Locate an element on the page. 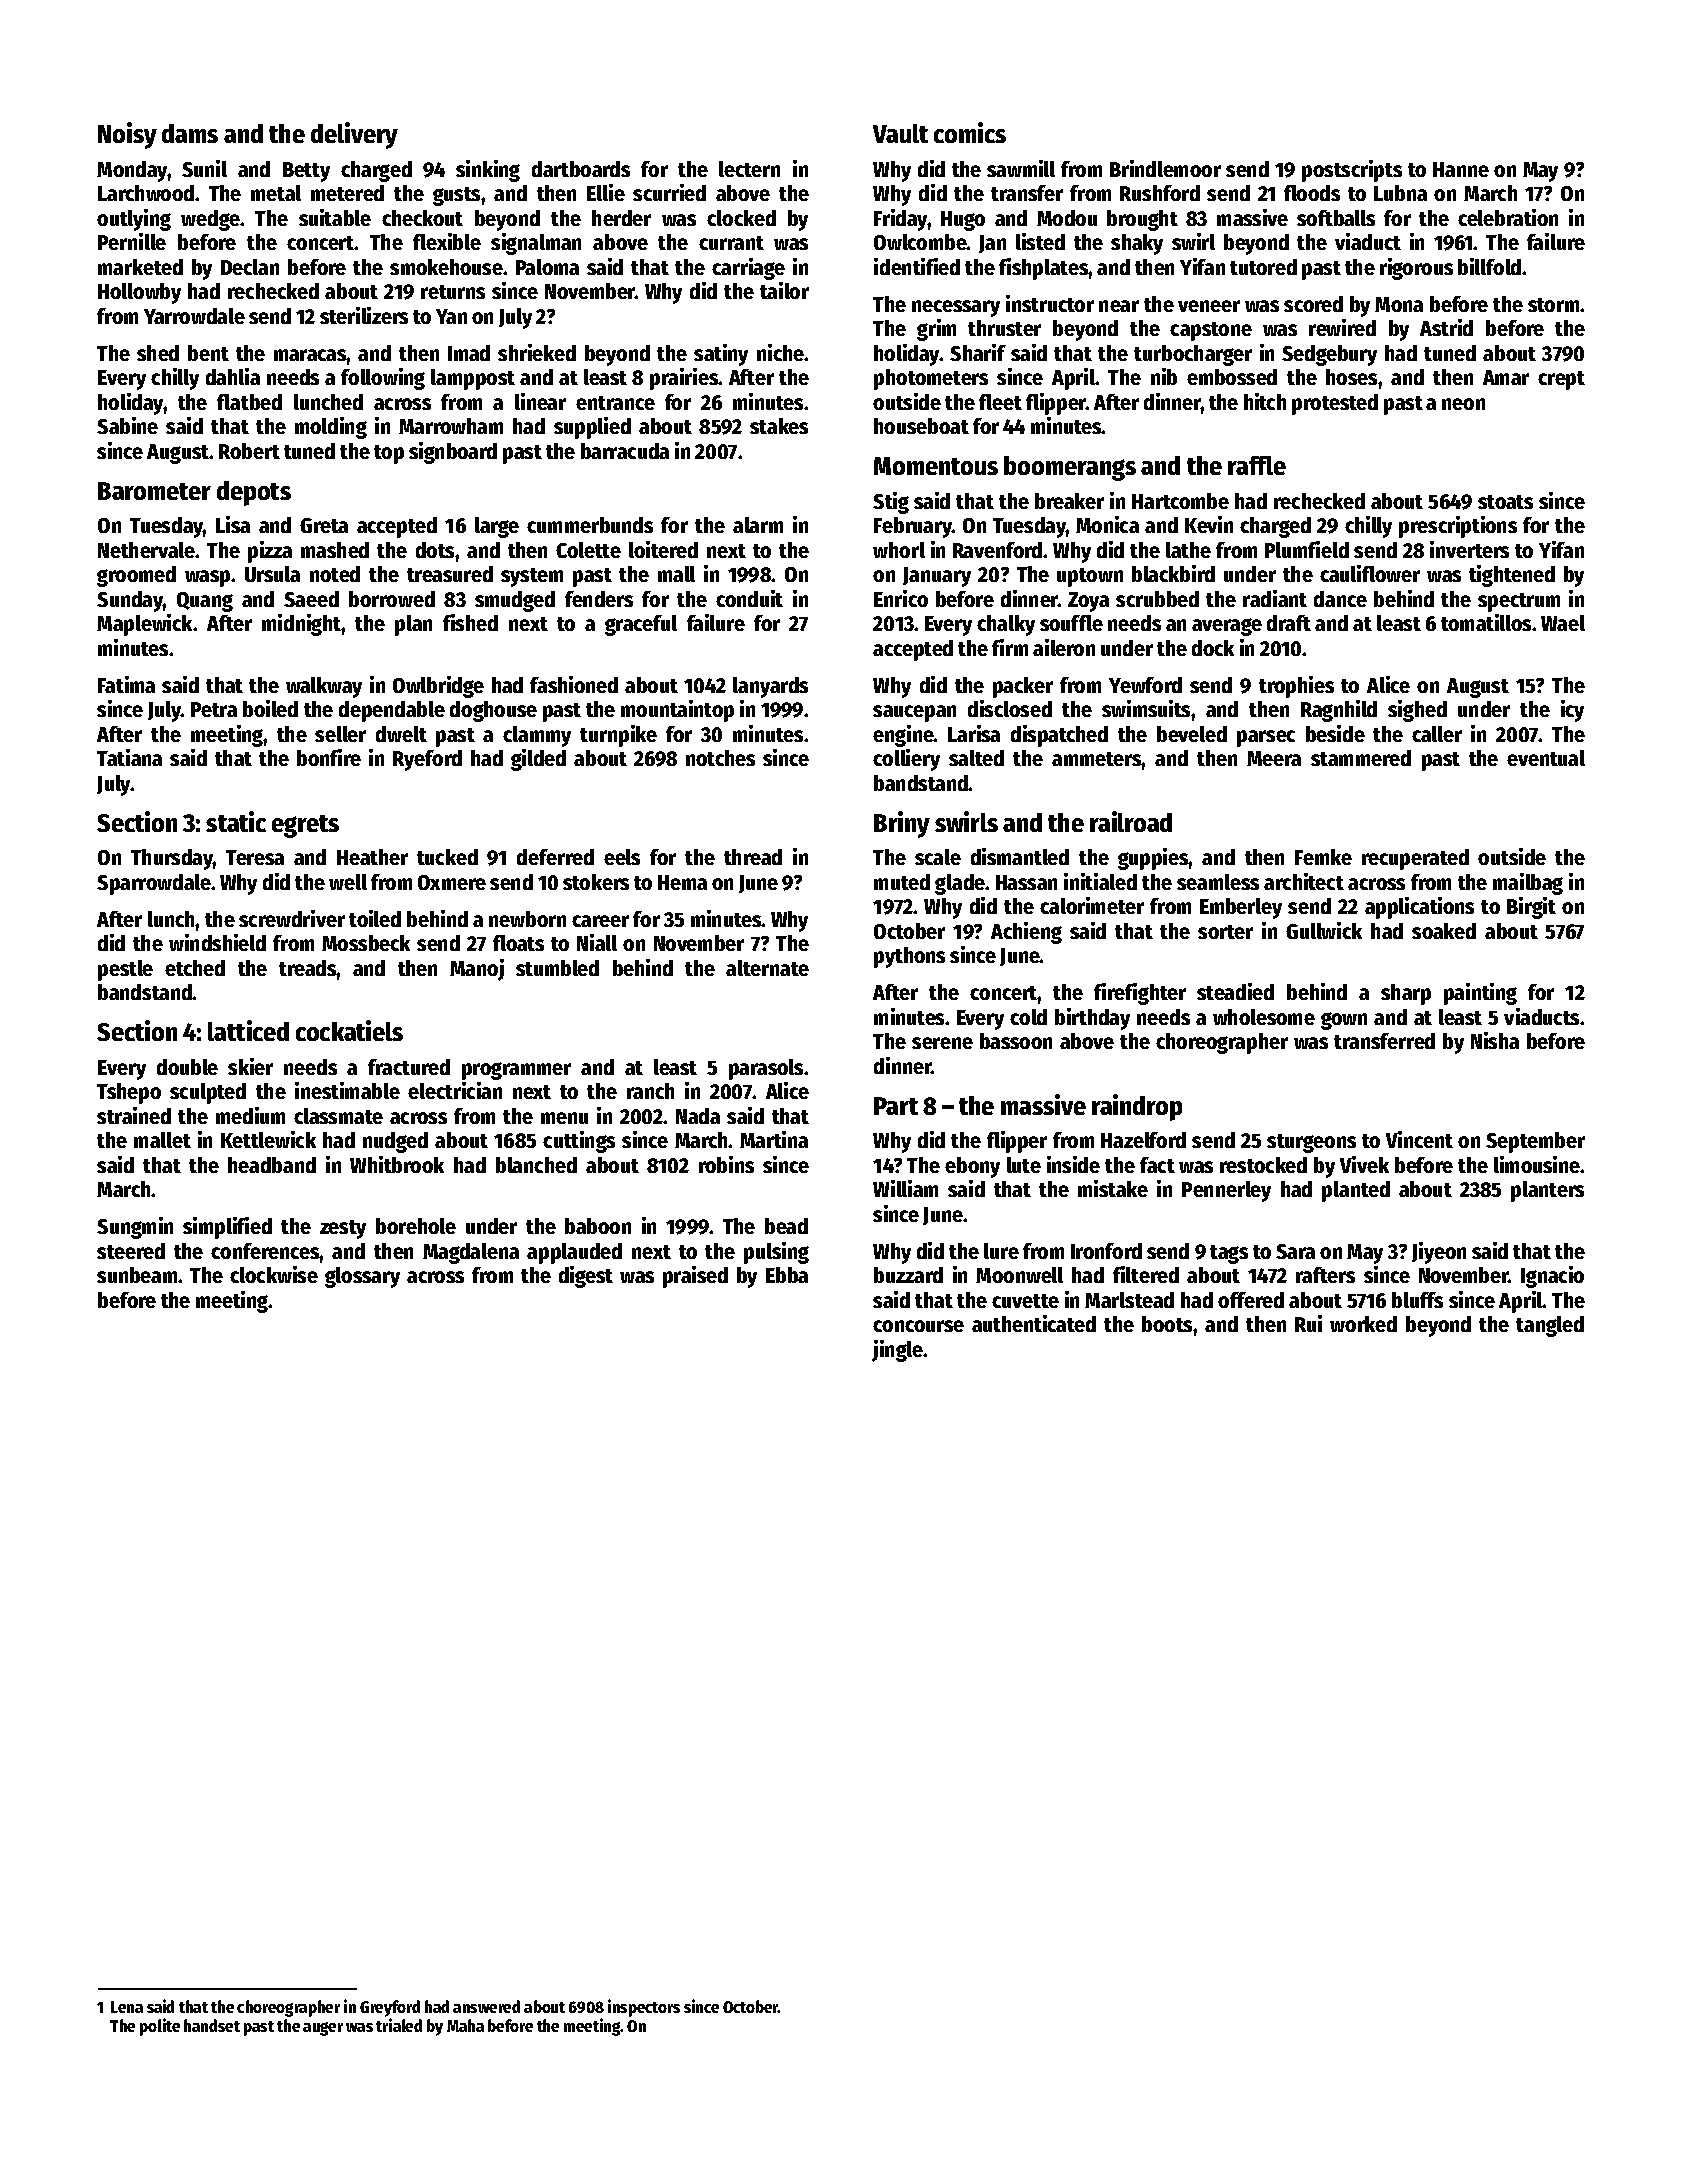 Image resolution: width=1683 pixels, height=2178 pixels. gilded is located at coordinates (538, 760).
